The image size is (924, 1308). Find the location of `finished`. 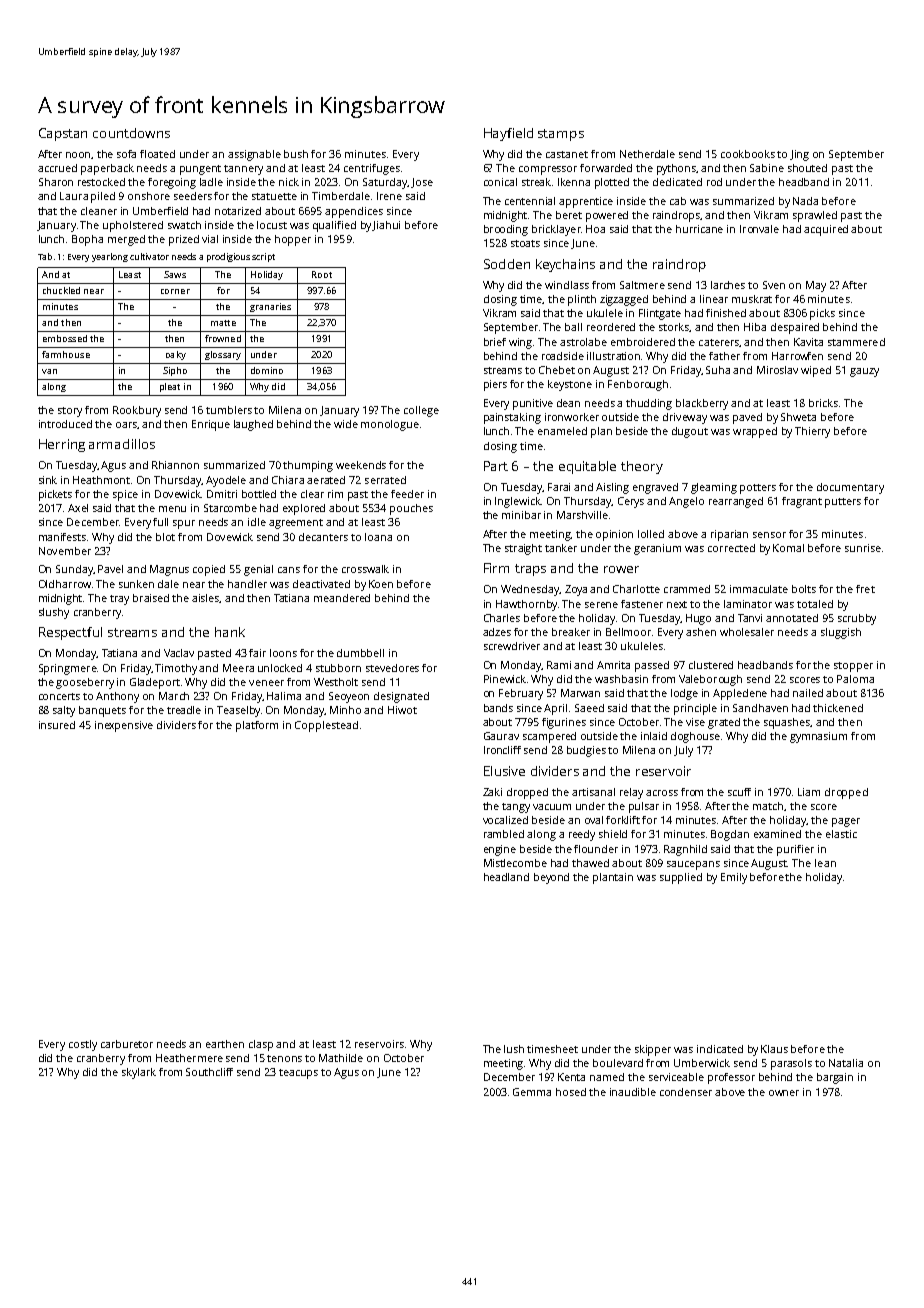

finished is located at coordinates (726, 313).
